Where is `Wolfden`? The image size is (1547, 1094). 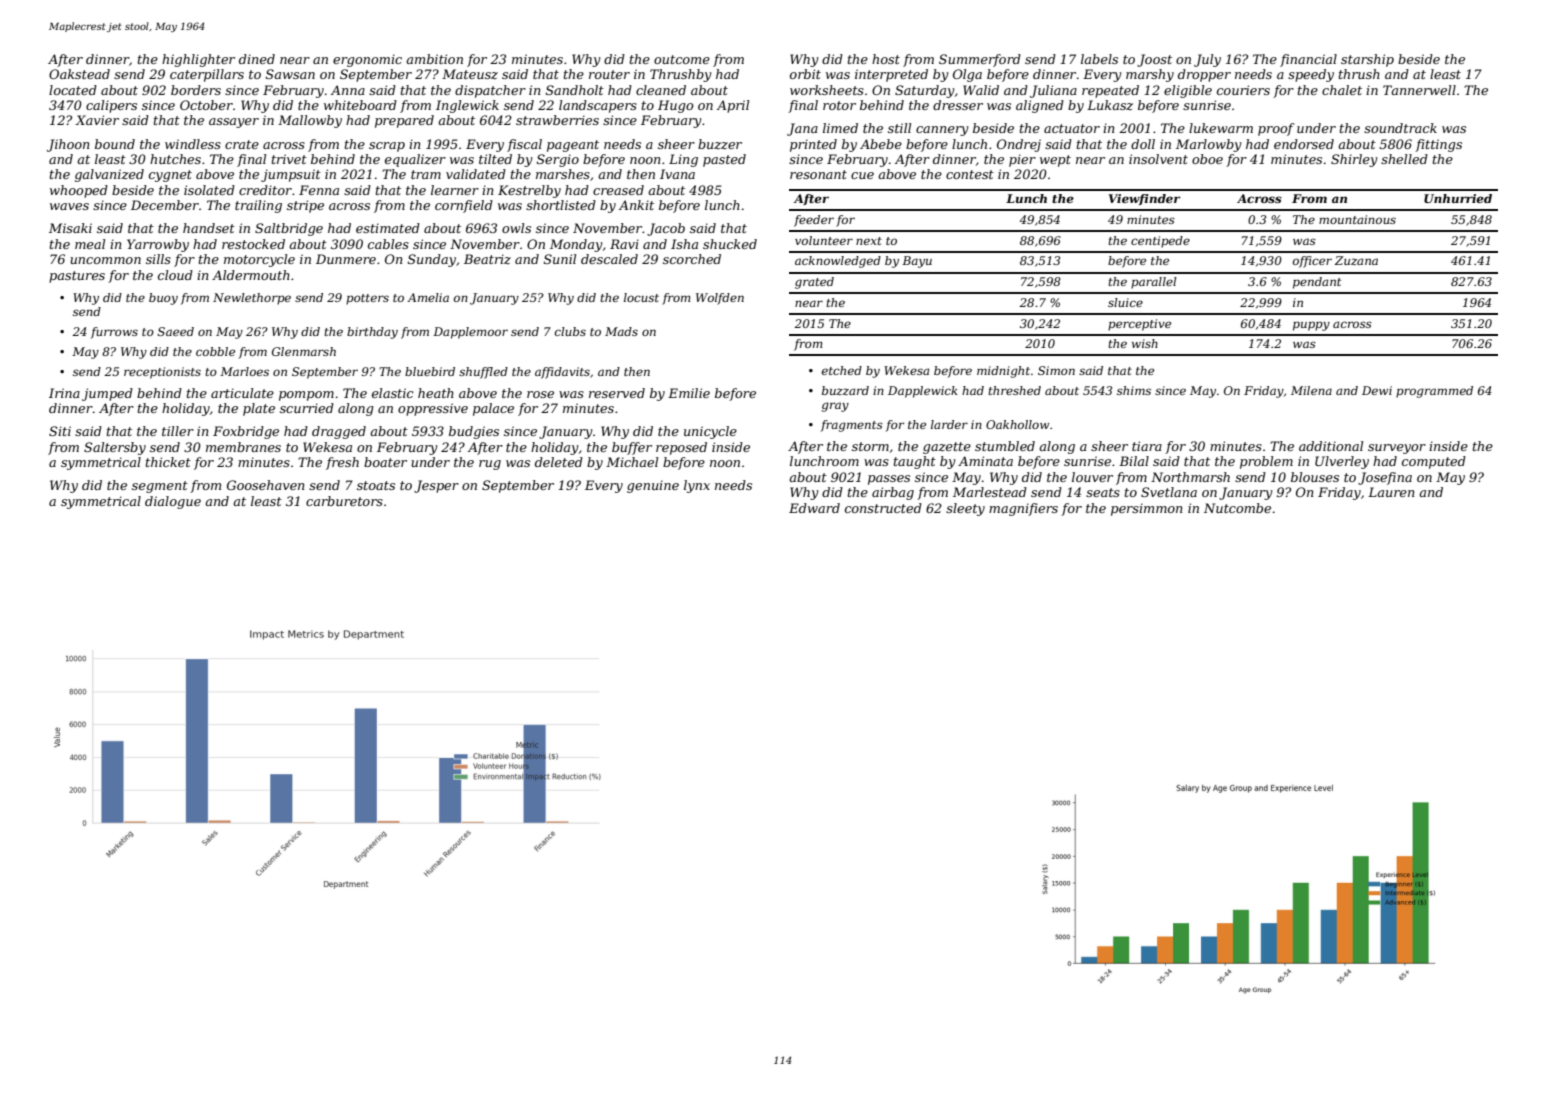
Wolfden is located at coordinates (720, 299).
